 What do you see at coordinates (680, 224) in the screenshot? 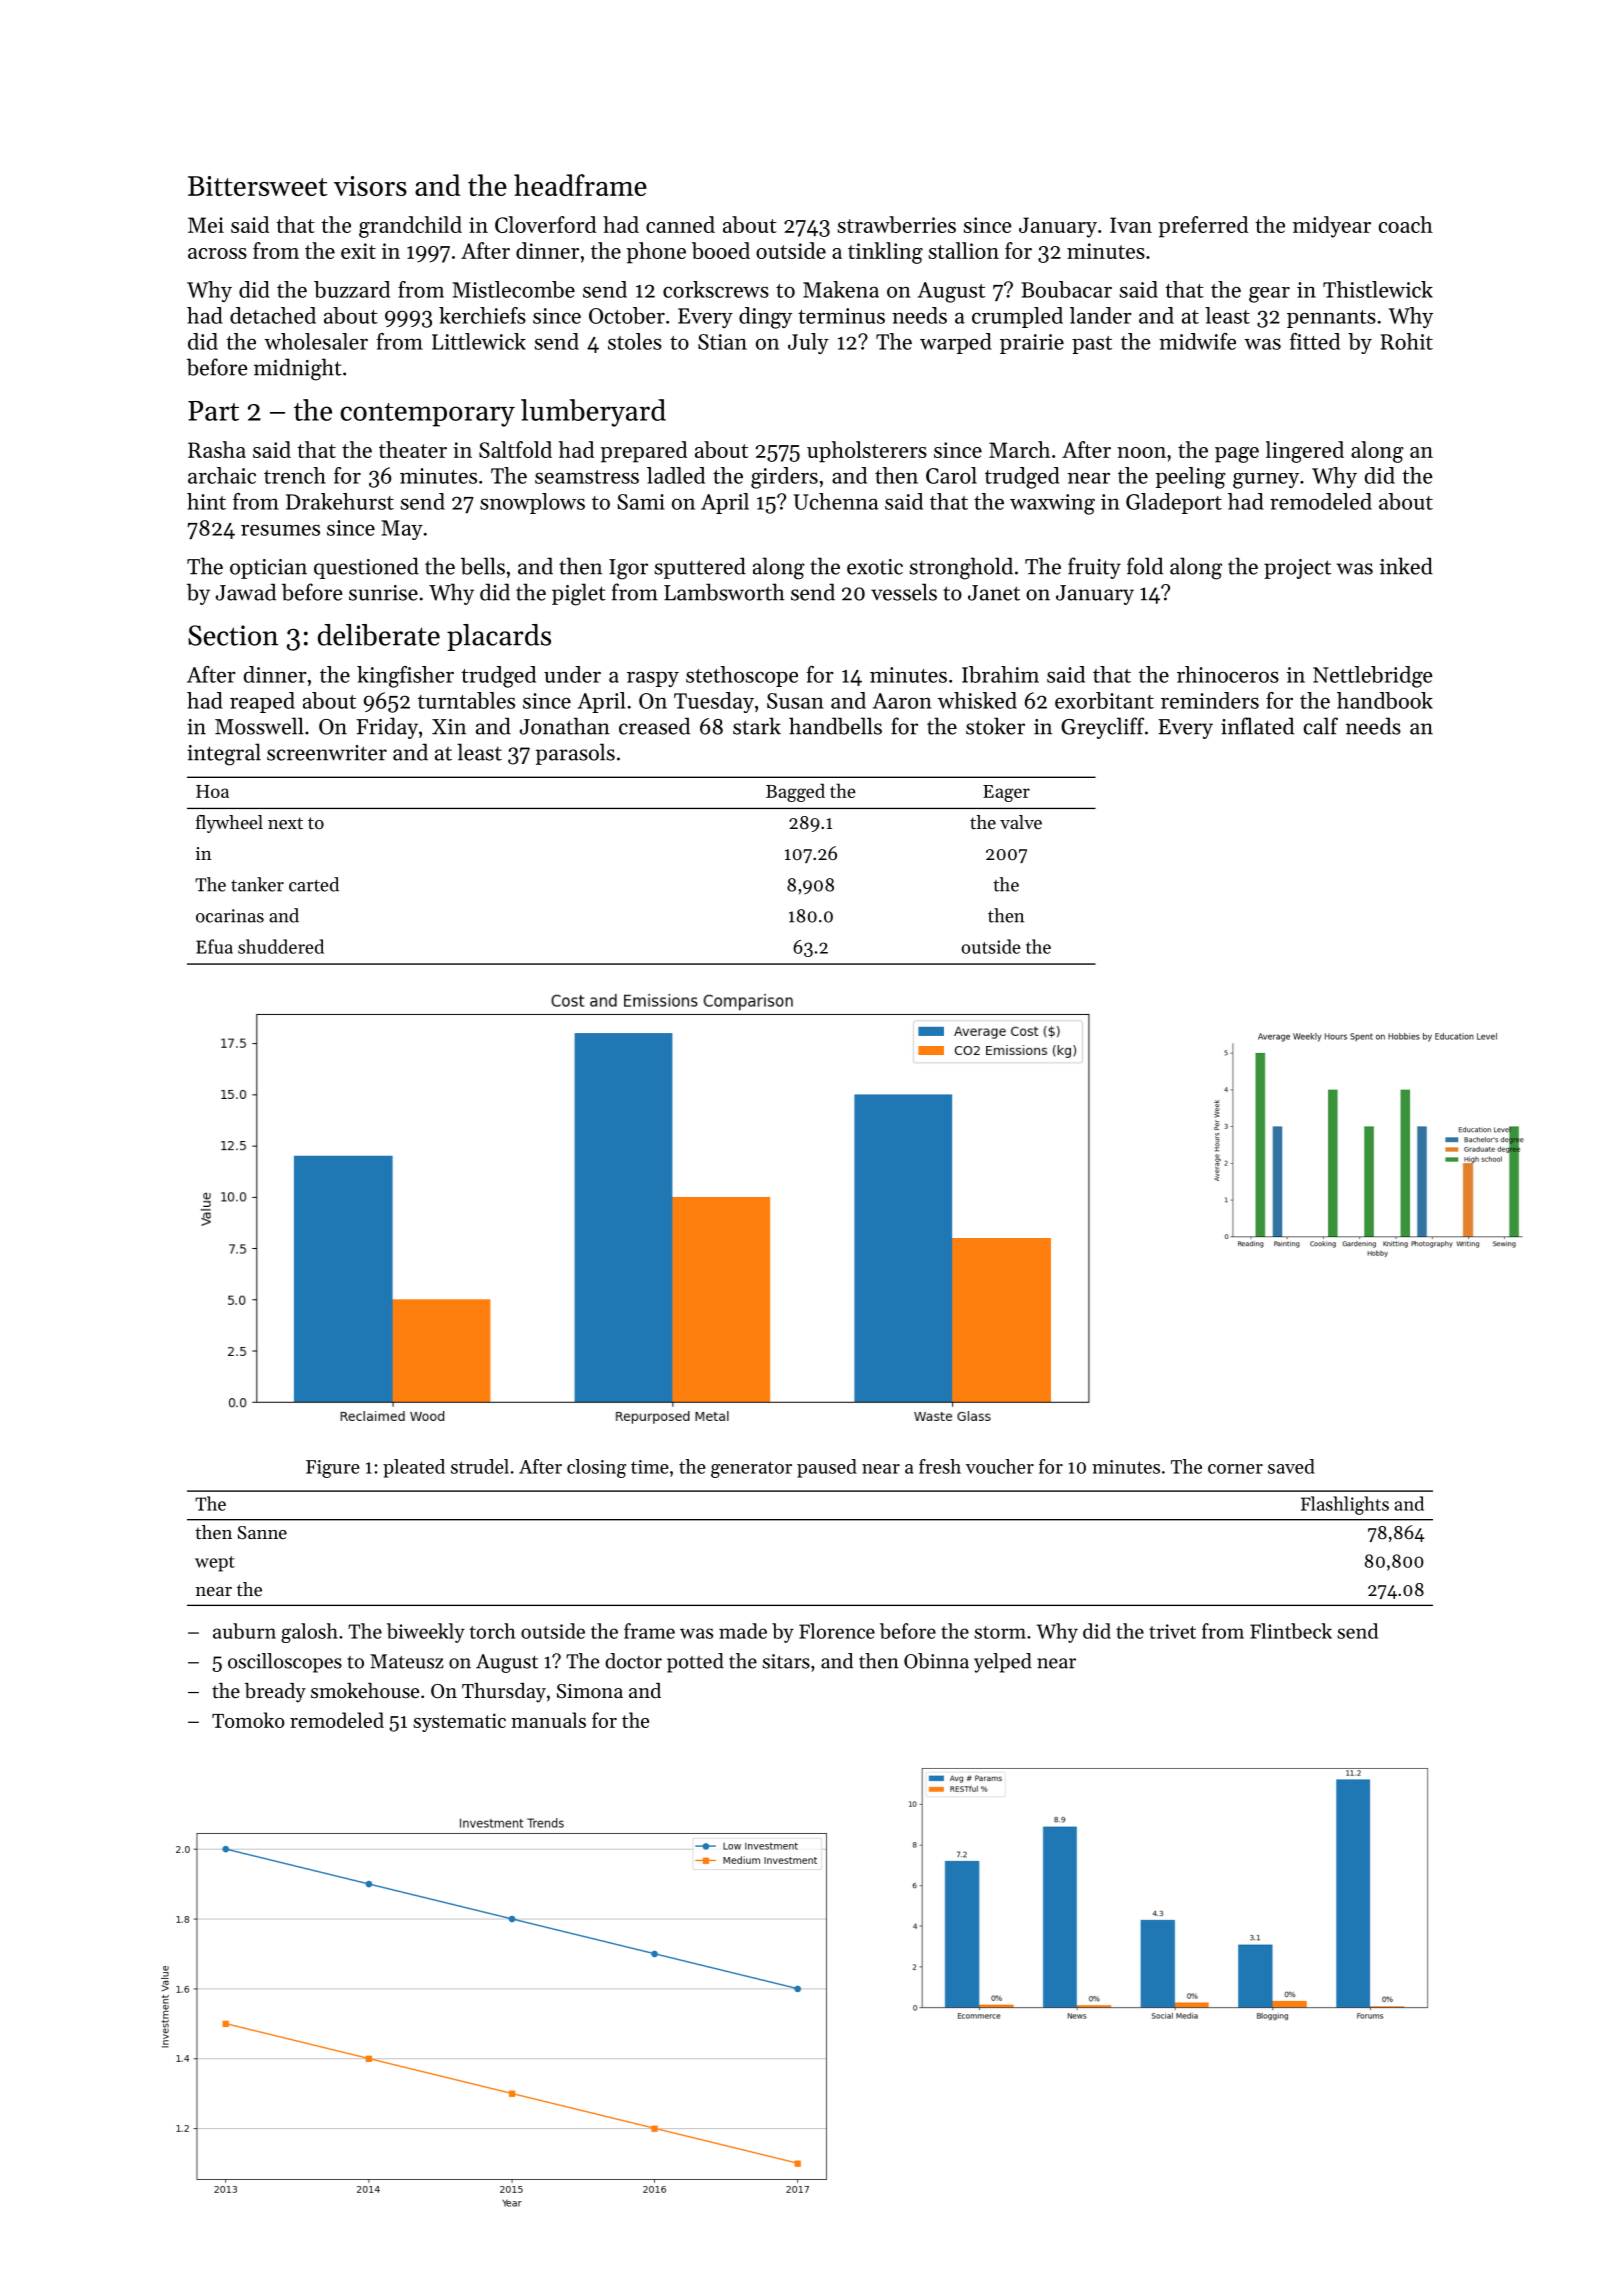
I see `canned` at bounding box center [680, 224].
